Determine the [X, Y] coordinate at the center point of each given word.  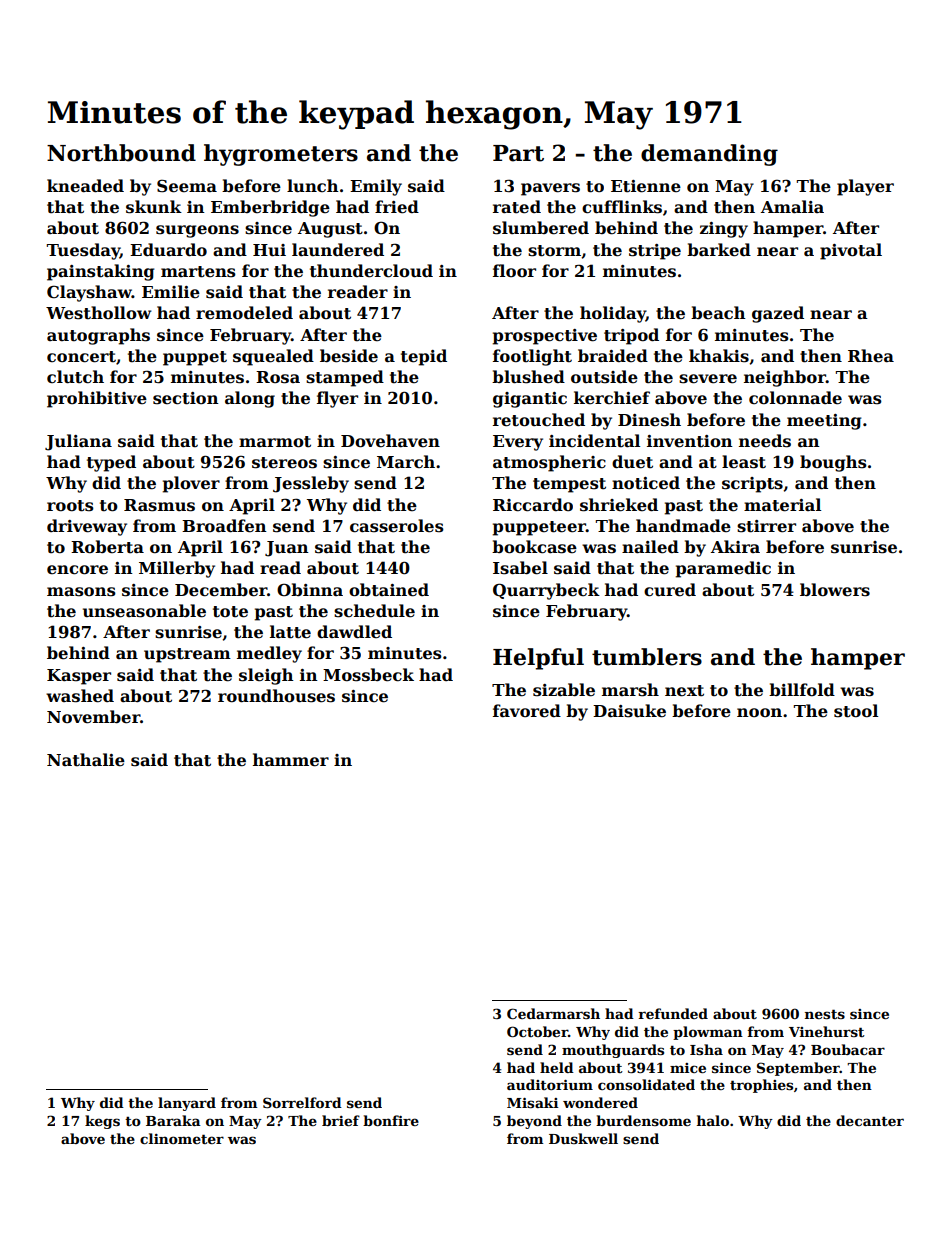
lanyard [187, 1104]
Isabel [520, 568]
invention [690, 441]
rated [517, 207]
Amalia [792, 207]
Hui [269, 250]
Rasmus [159, 505]
